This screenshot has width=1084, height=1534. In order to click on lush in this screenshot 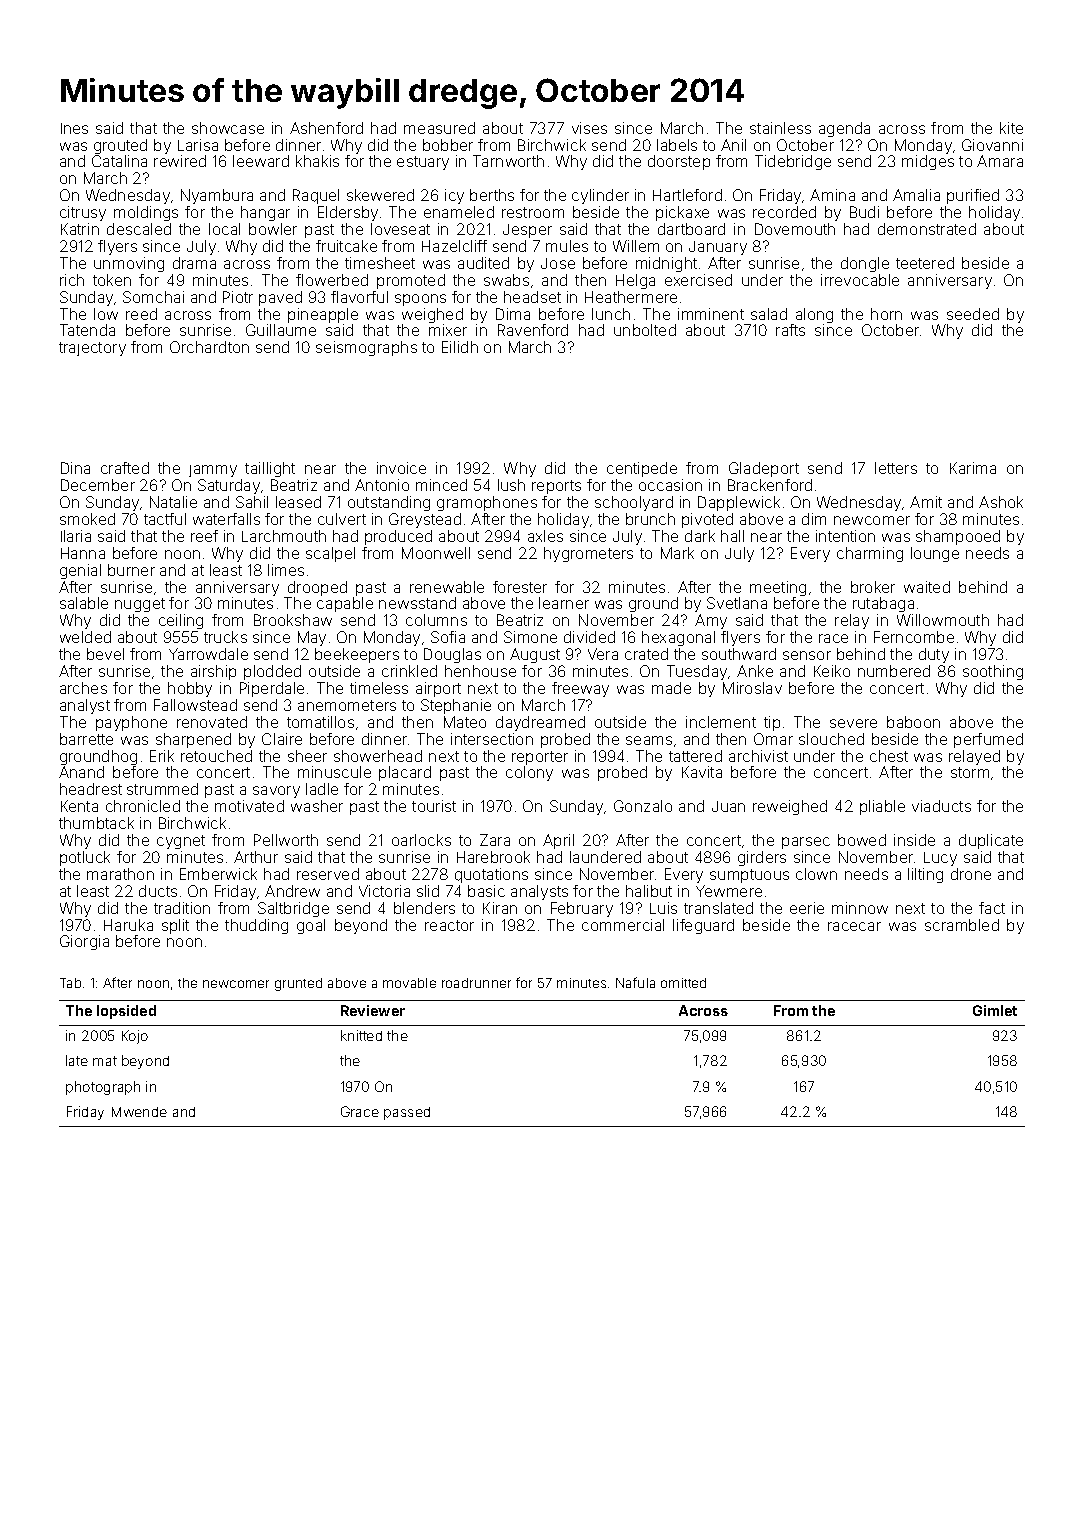, I will do `click(511, 485)`.
